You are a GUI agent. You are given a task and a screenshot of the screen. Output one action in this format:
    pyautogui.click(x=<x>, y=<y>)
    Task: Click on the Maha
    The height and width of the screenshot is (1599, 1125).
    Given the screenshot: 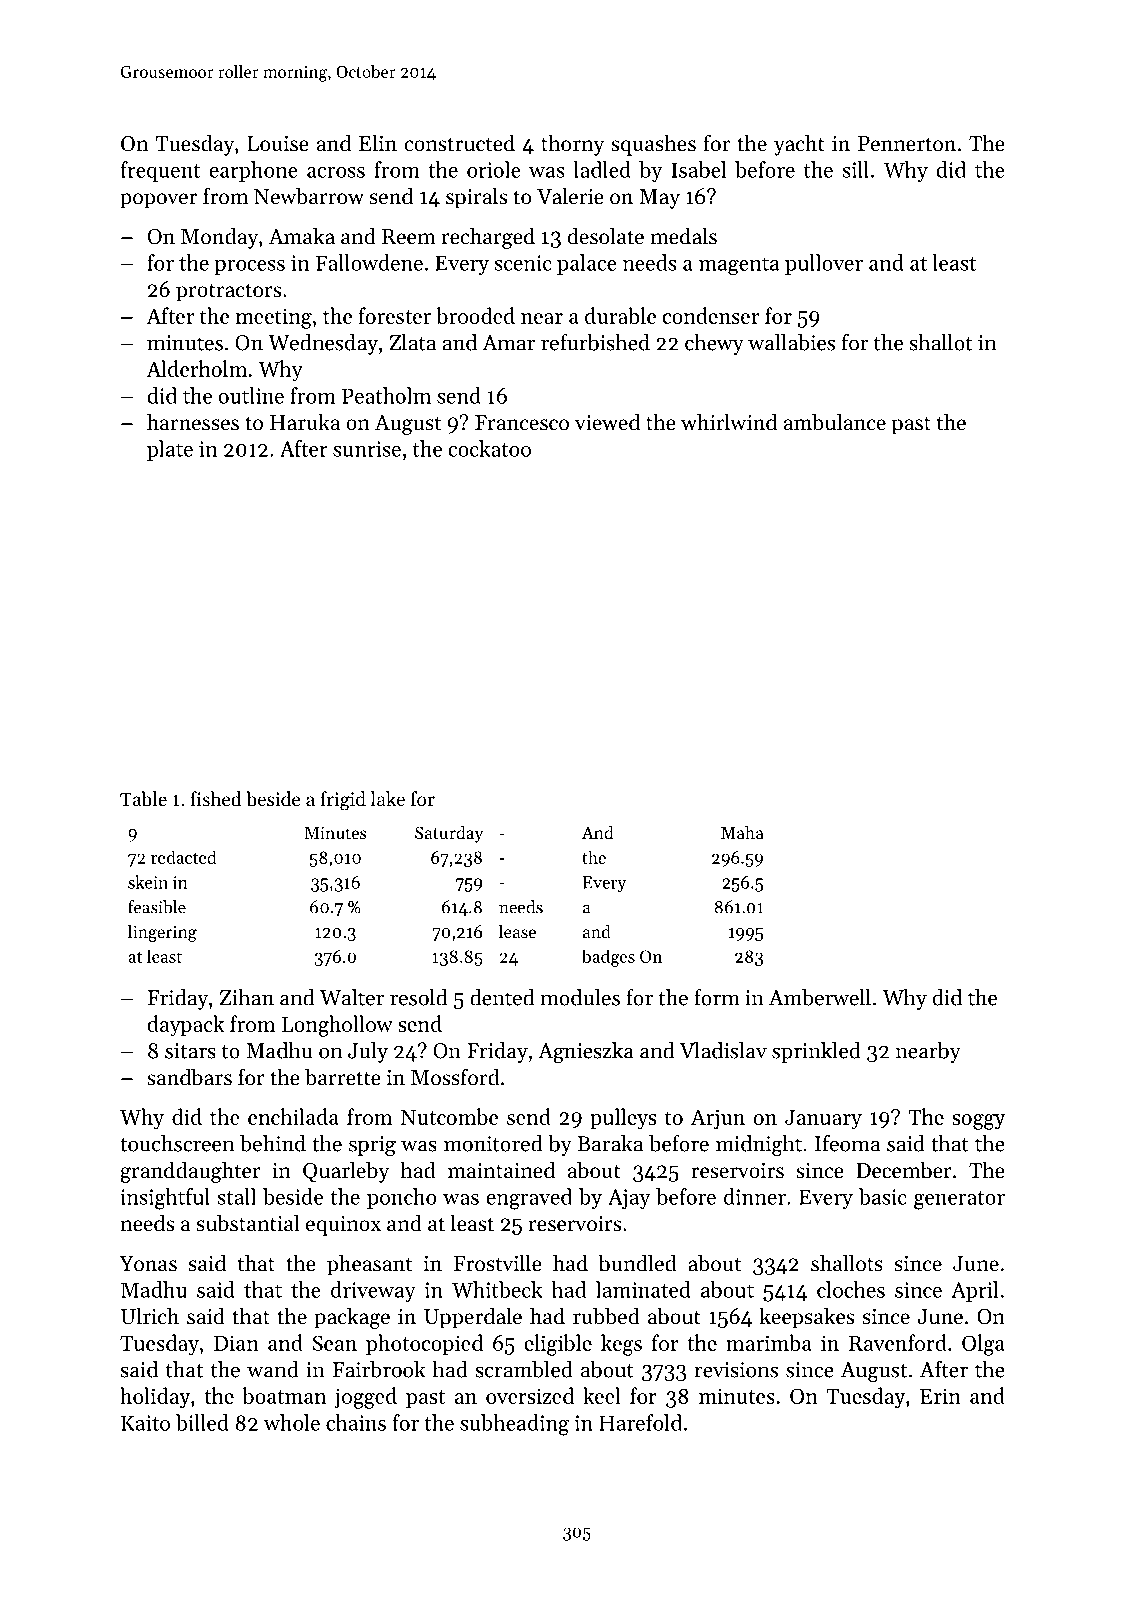 What is the action you would take?
    pyautogui.click(x=742, y=832)
